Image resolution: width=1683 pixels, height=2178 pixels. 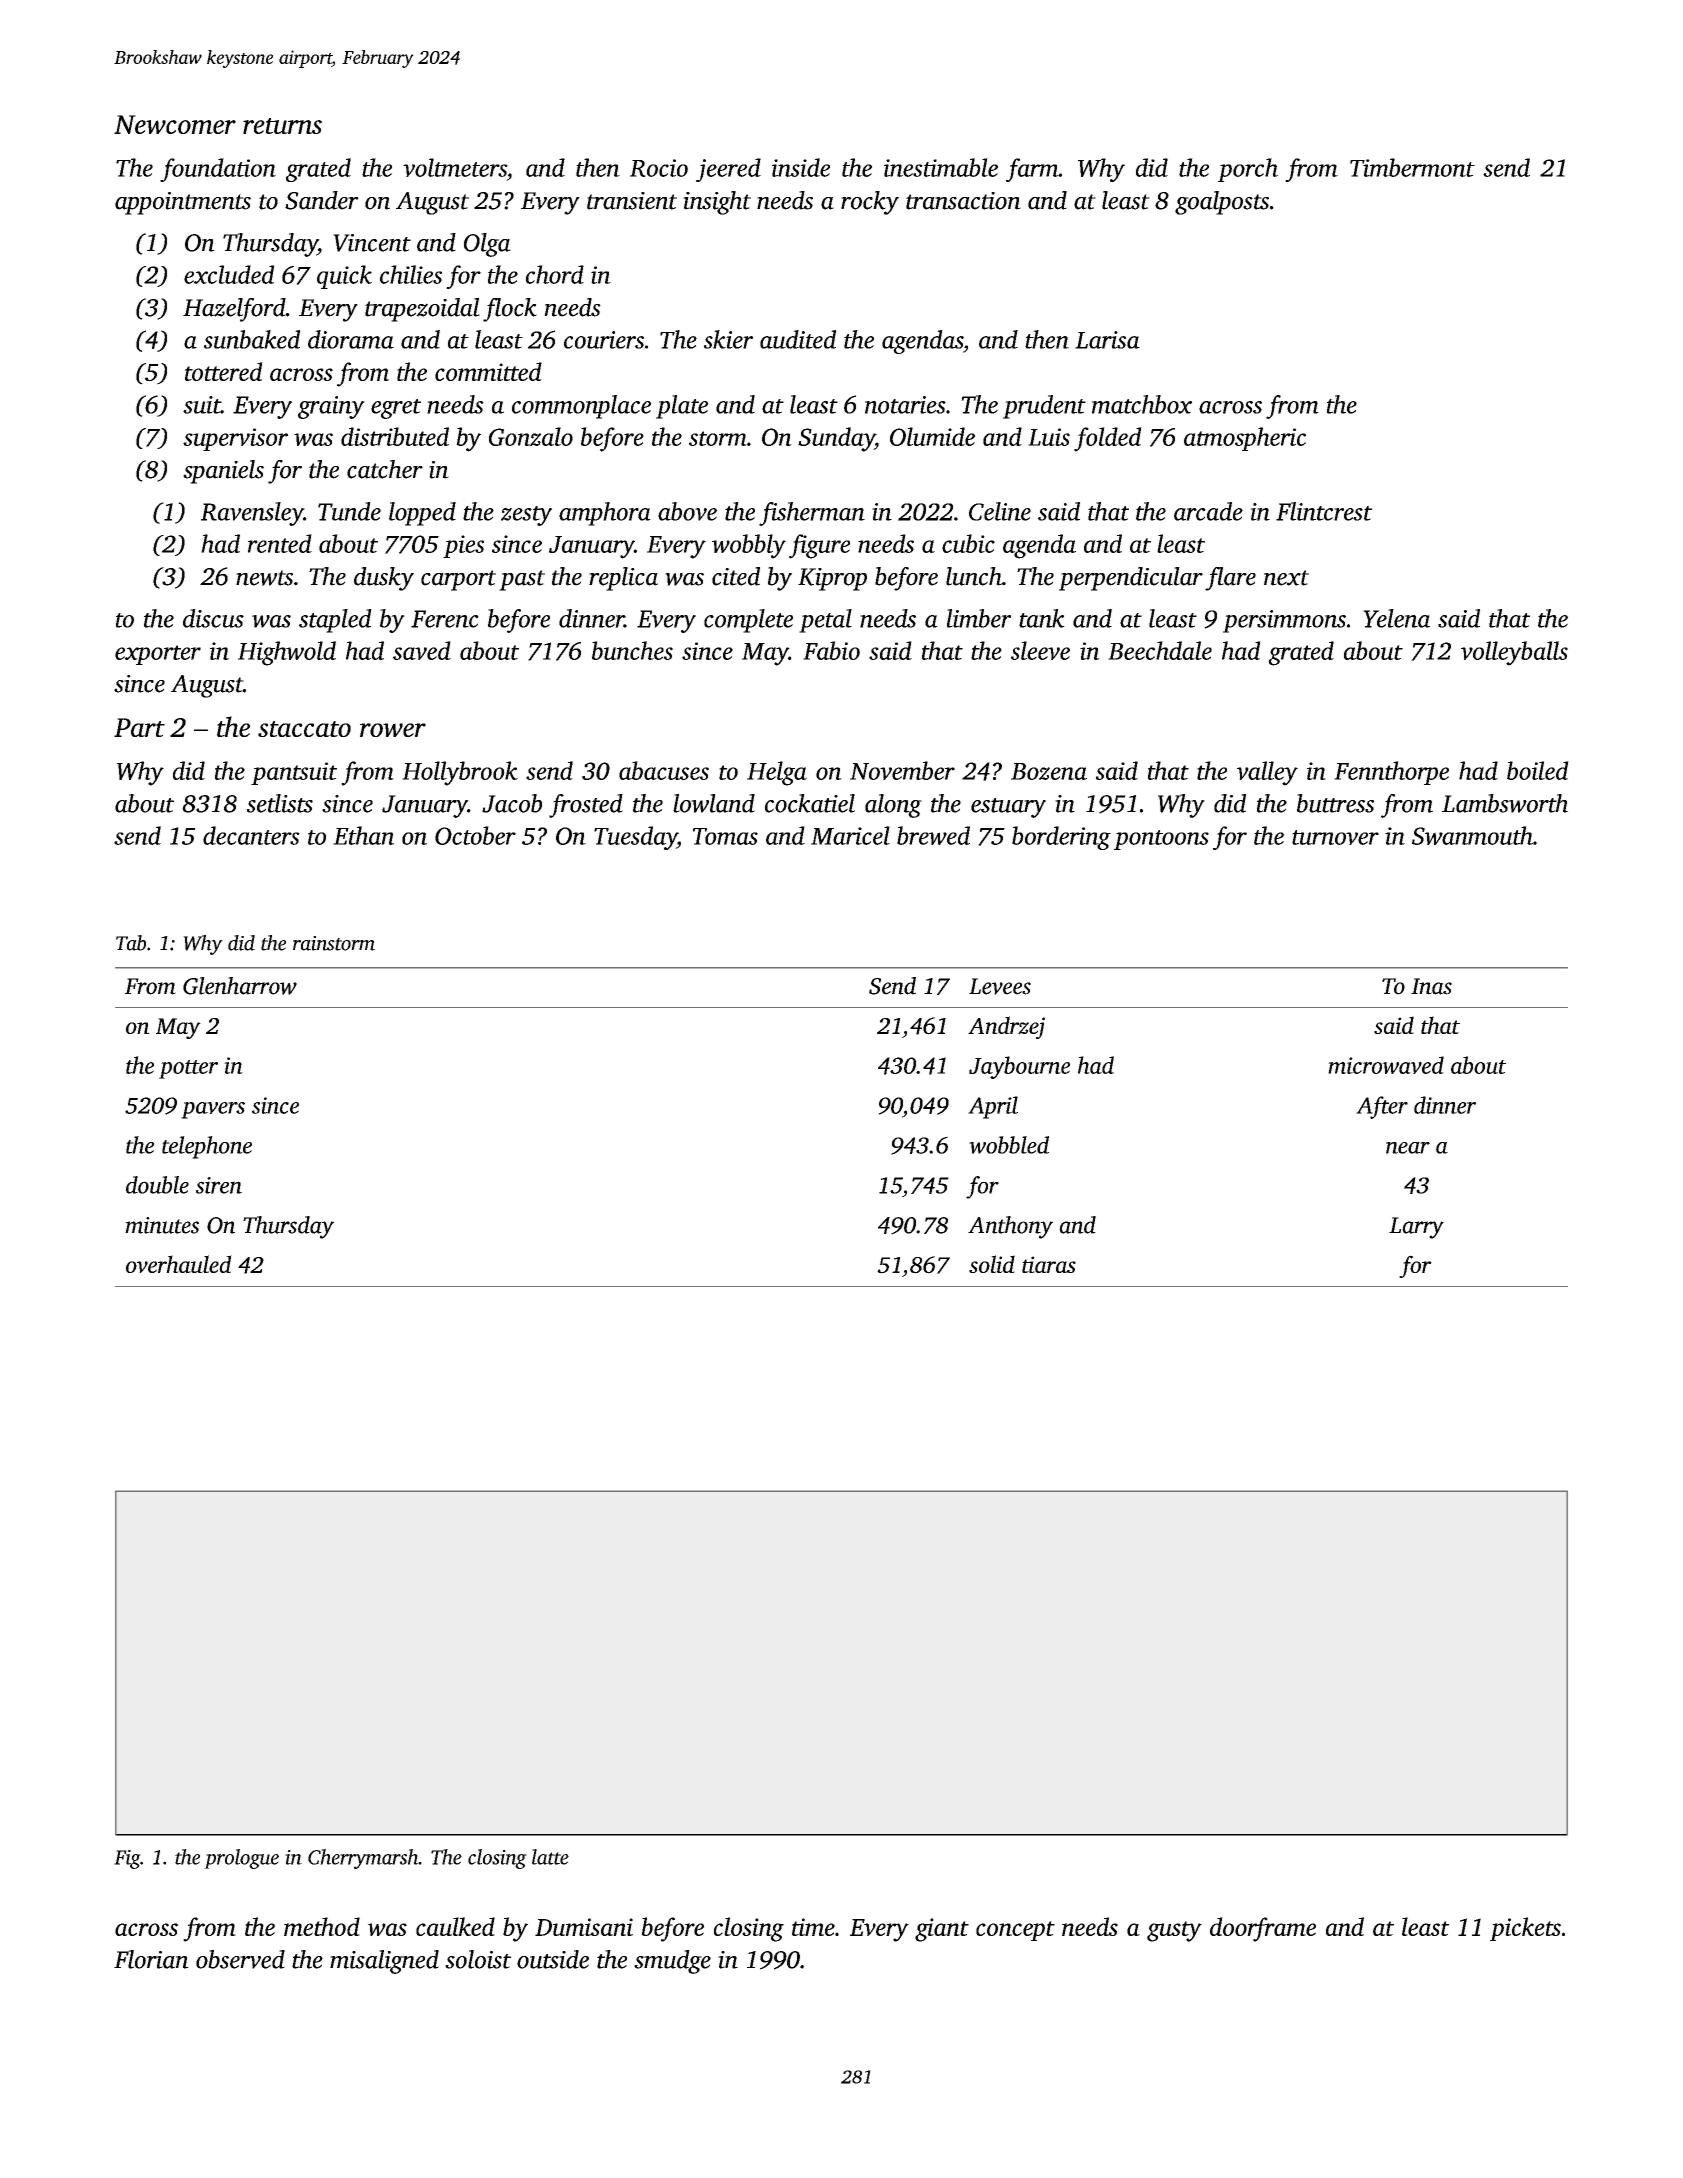 What do you see at coordinates (659, 168) in the image?
I see `Rocio` at bounding box center [659, 168].
